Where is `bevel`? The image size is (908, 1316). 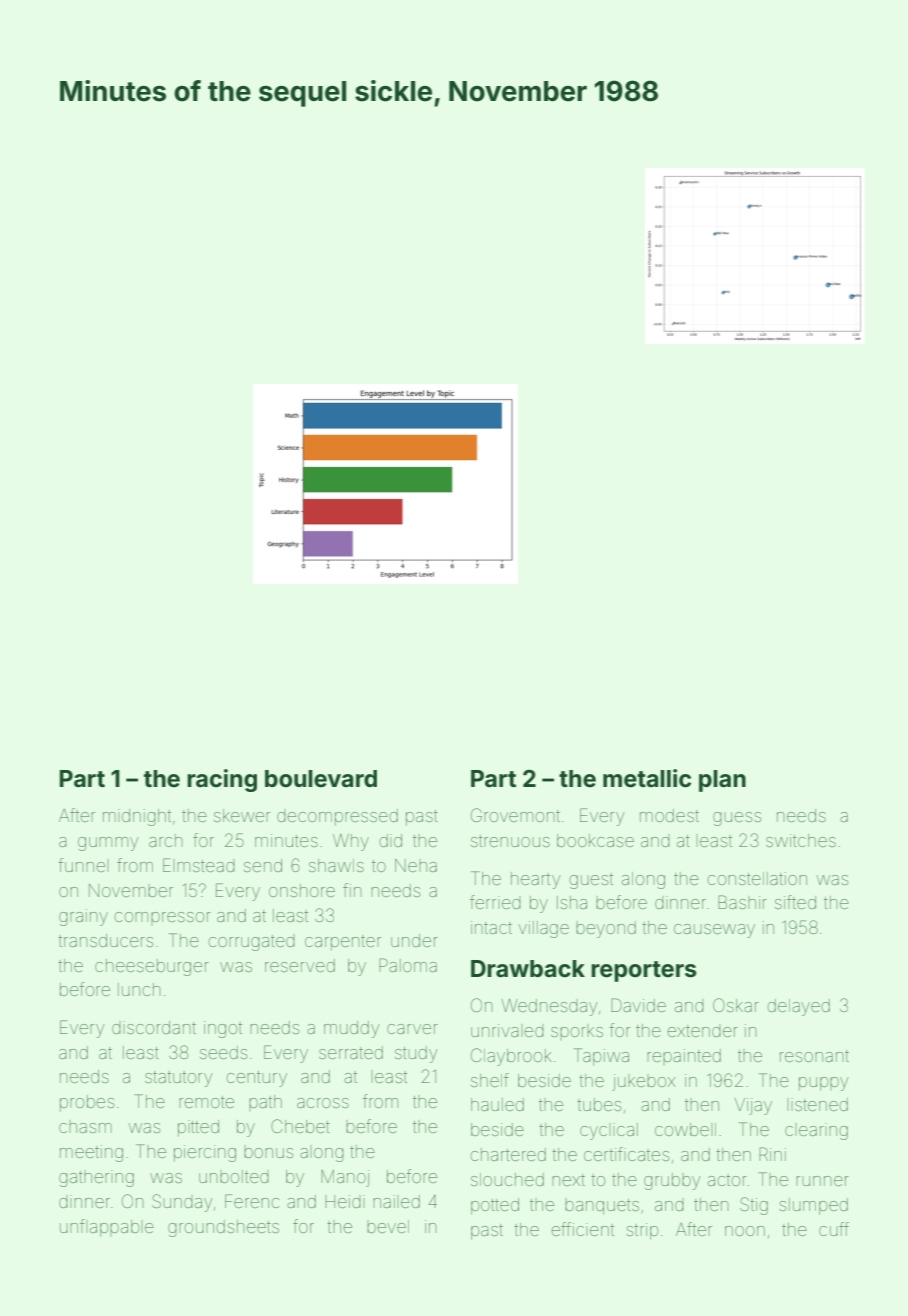 bevel is located at coordinates (388, 1226).
